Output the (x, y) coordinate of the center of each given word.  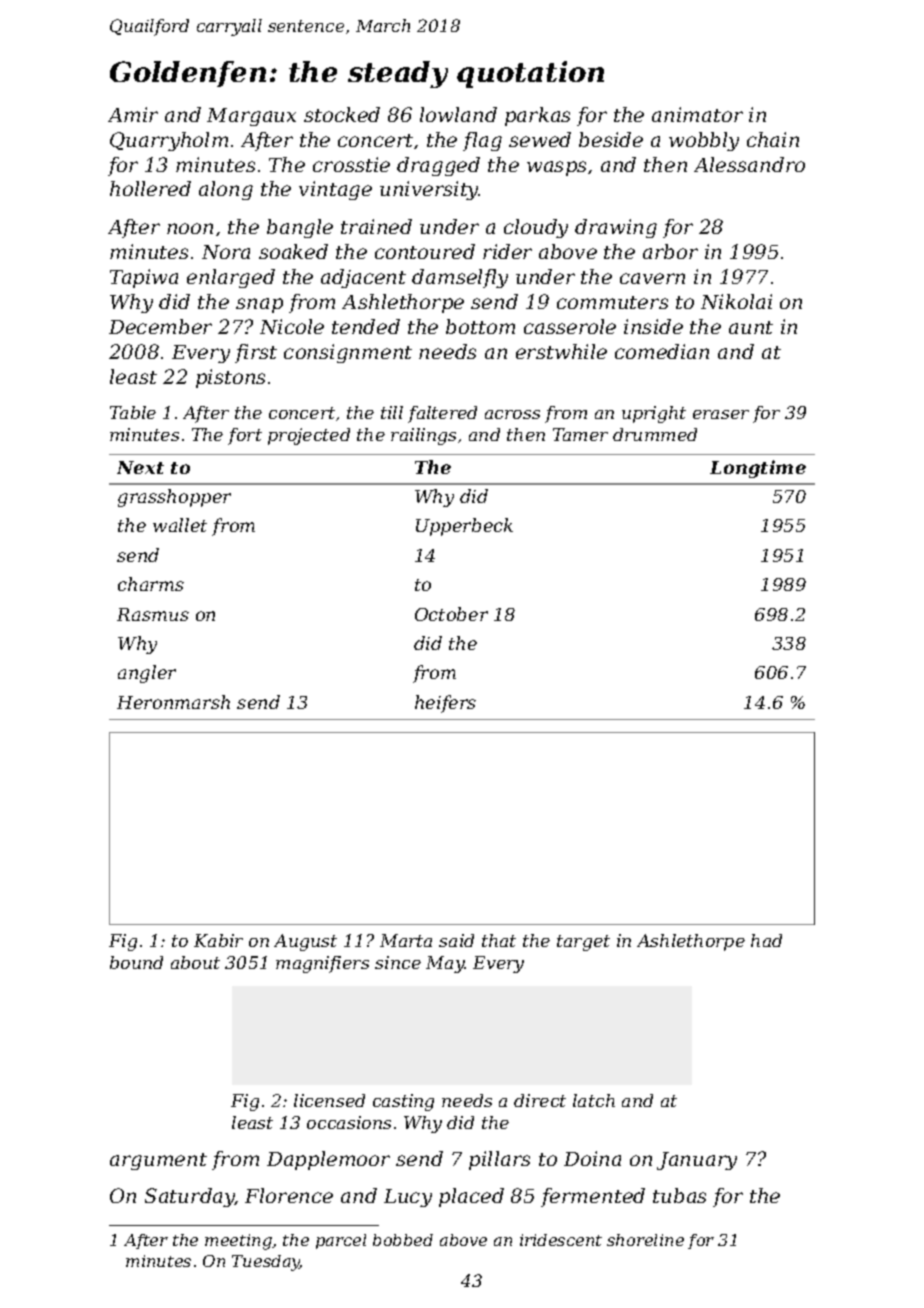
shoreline (645, 1240)
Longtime (758, 469)
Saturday (190, 1197)
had (766, 940)
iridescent (561, 1240)
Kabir (218, 940)
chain (773, 139)
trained (376, 226)
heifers (445, 704)
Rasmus (153, 614)
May (445, 964)
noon (190, 228)
